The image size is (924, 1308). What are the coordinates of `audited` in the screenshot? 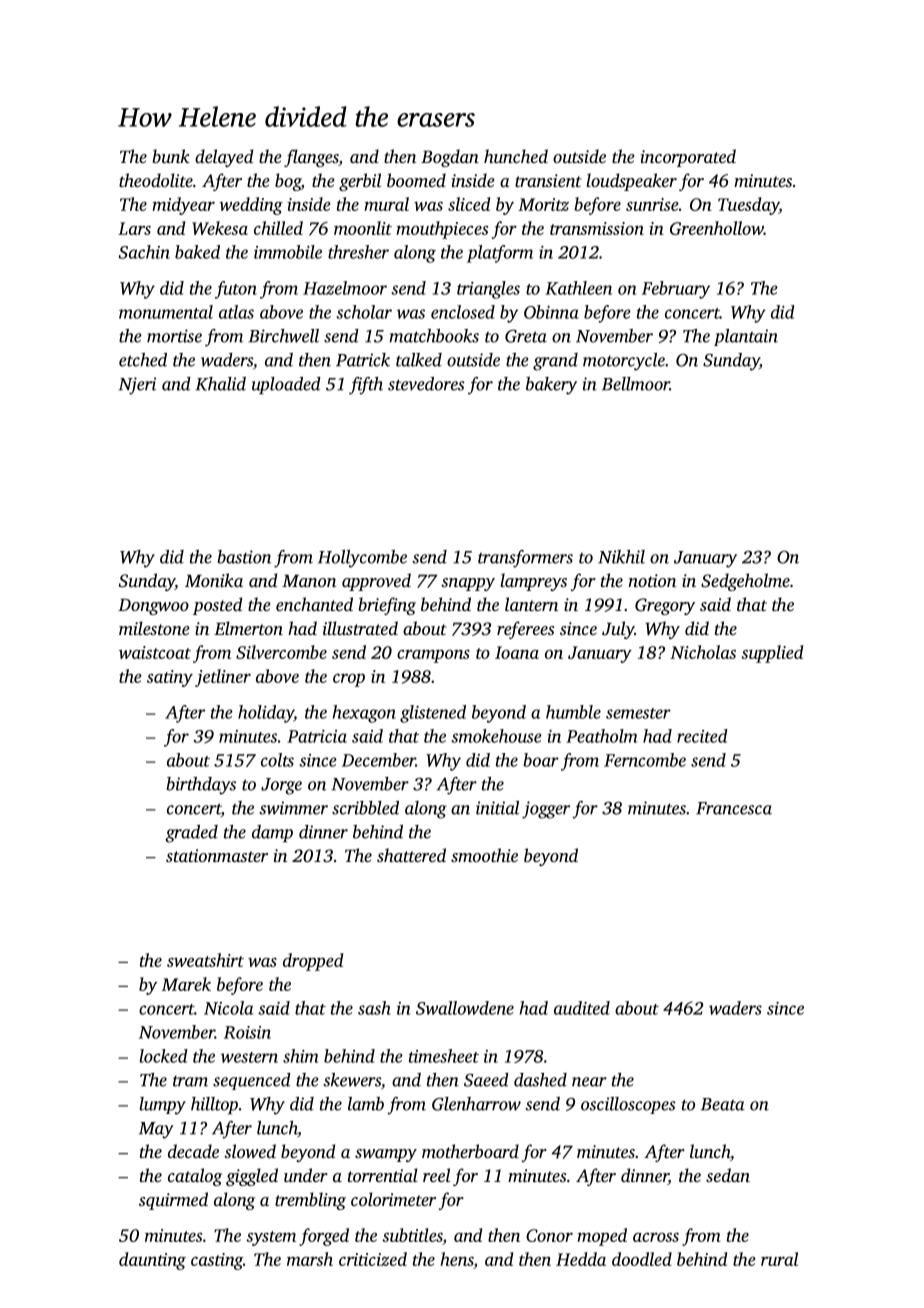 It's located at (582, 1008).
